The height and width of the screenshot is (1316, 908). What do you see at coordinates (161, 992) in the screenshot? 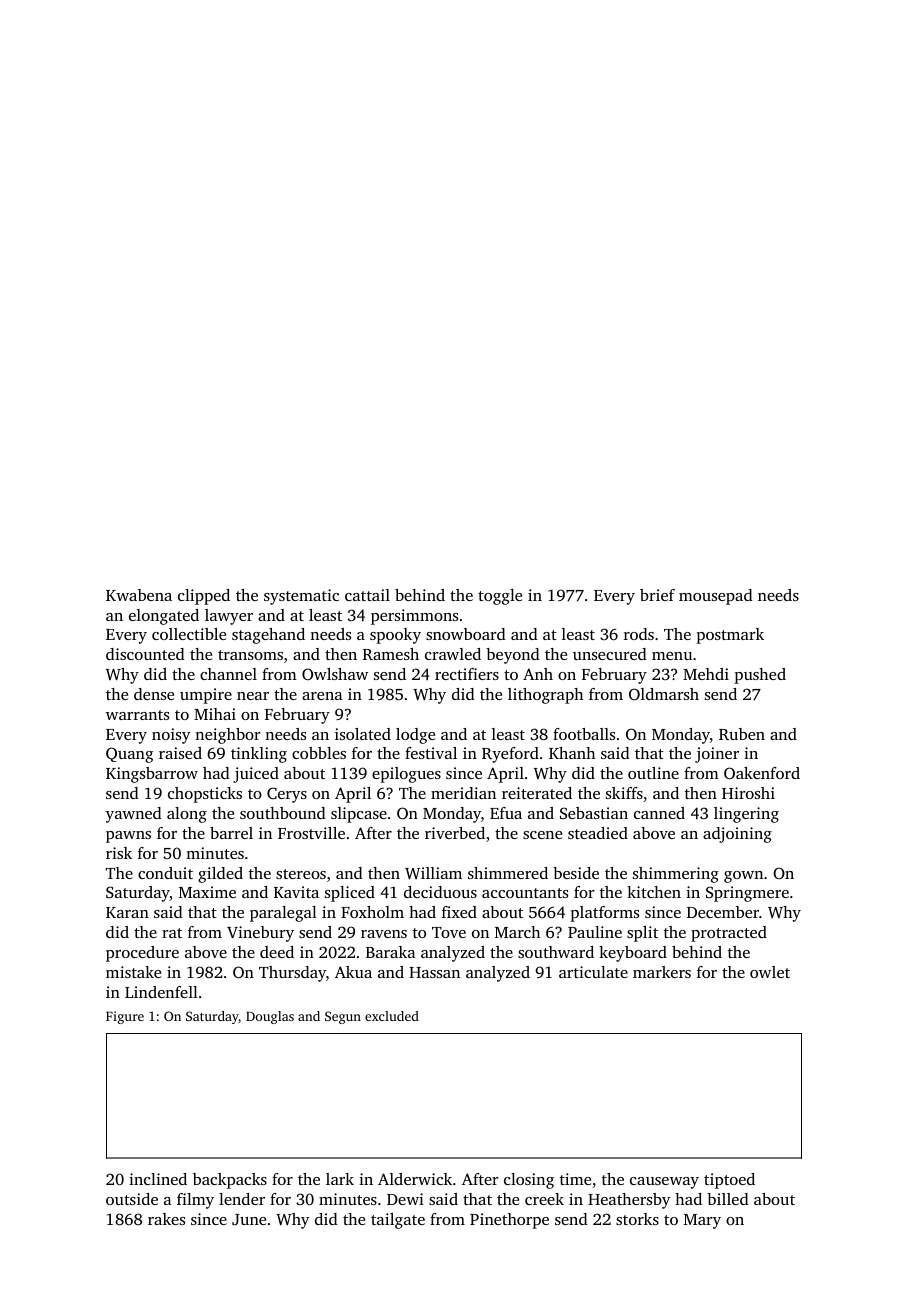
I see `Lindenfell` at bounding box center [161, 992].
